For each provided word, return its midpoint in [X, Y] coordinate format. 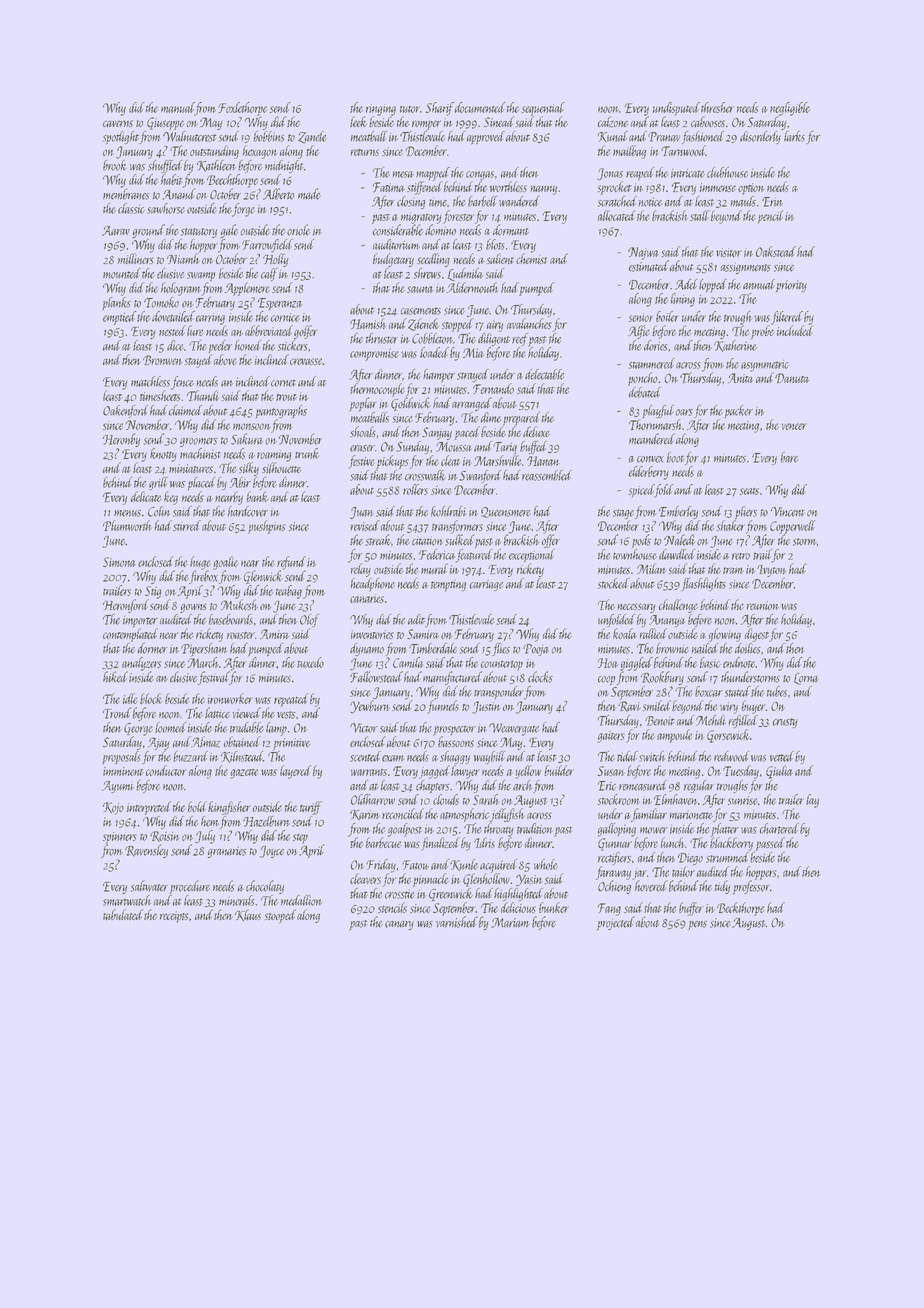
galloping [617, 830]
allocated [616, 215]
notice [651, 202]
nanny [543, 190]
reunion [763, 605]
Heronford [126, 606]
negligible [790, 109]
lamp [276, 729]
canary [399, 925]
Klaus [248, 915]
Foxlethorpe [242, 109]
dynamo [367, 649]
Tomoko [161, 302]
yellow [528, 772]
